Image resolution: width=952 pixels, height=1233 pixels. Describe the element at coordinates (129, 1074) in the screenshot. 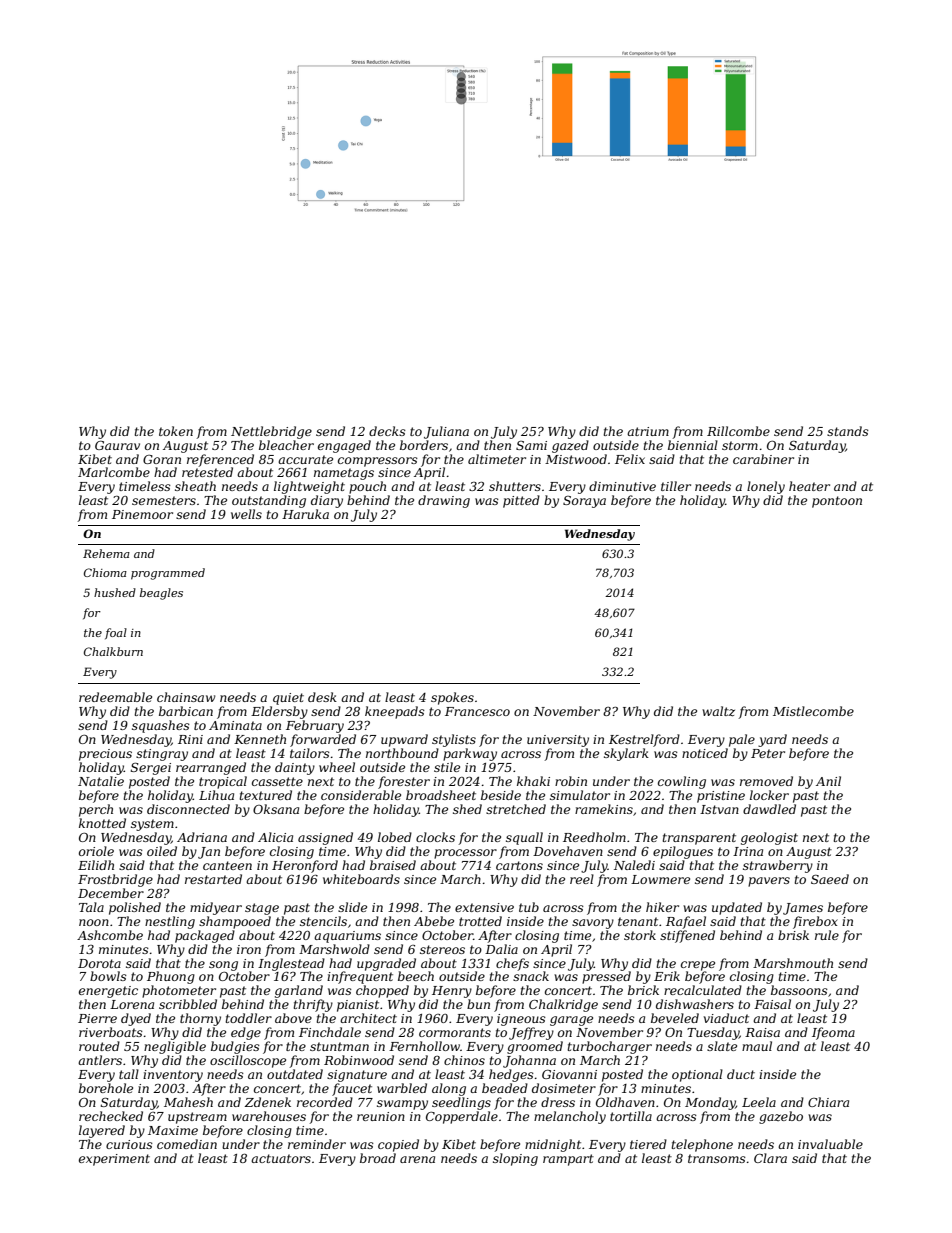

I see `tall` at that location.
